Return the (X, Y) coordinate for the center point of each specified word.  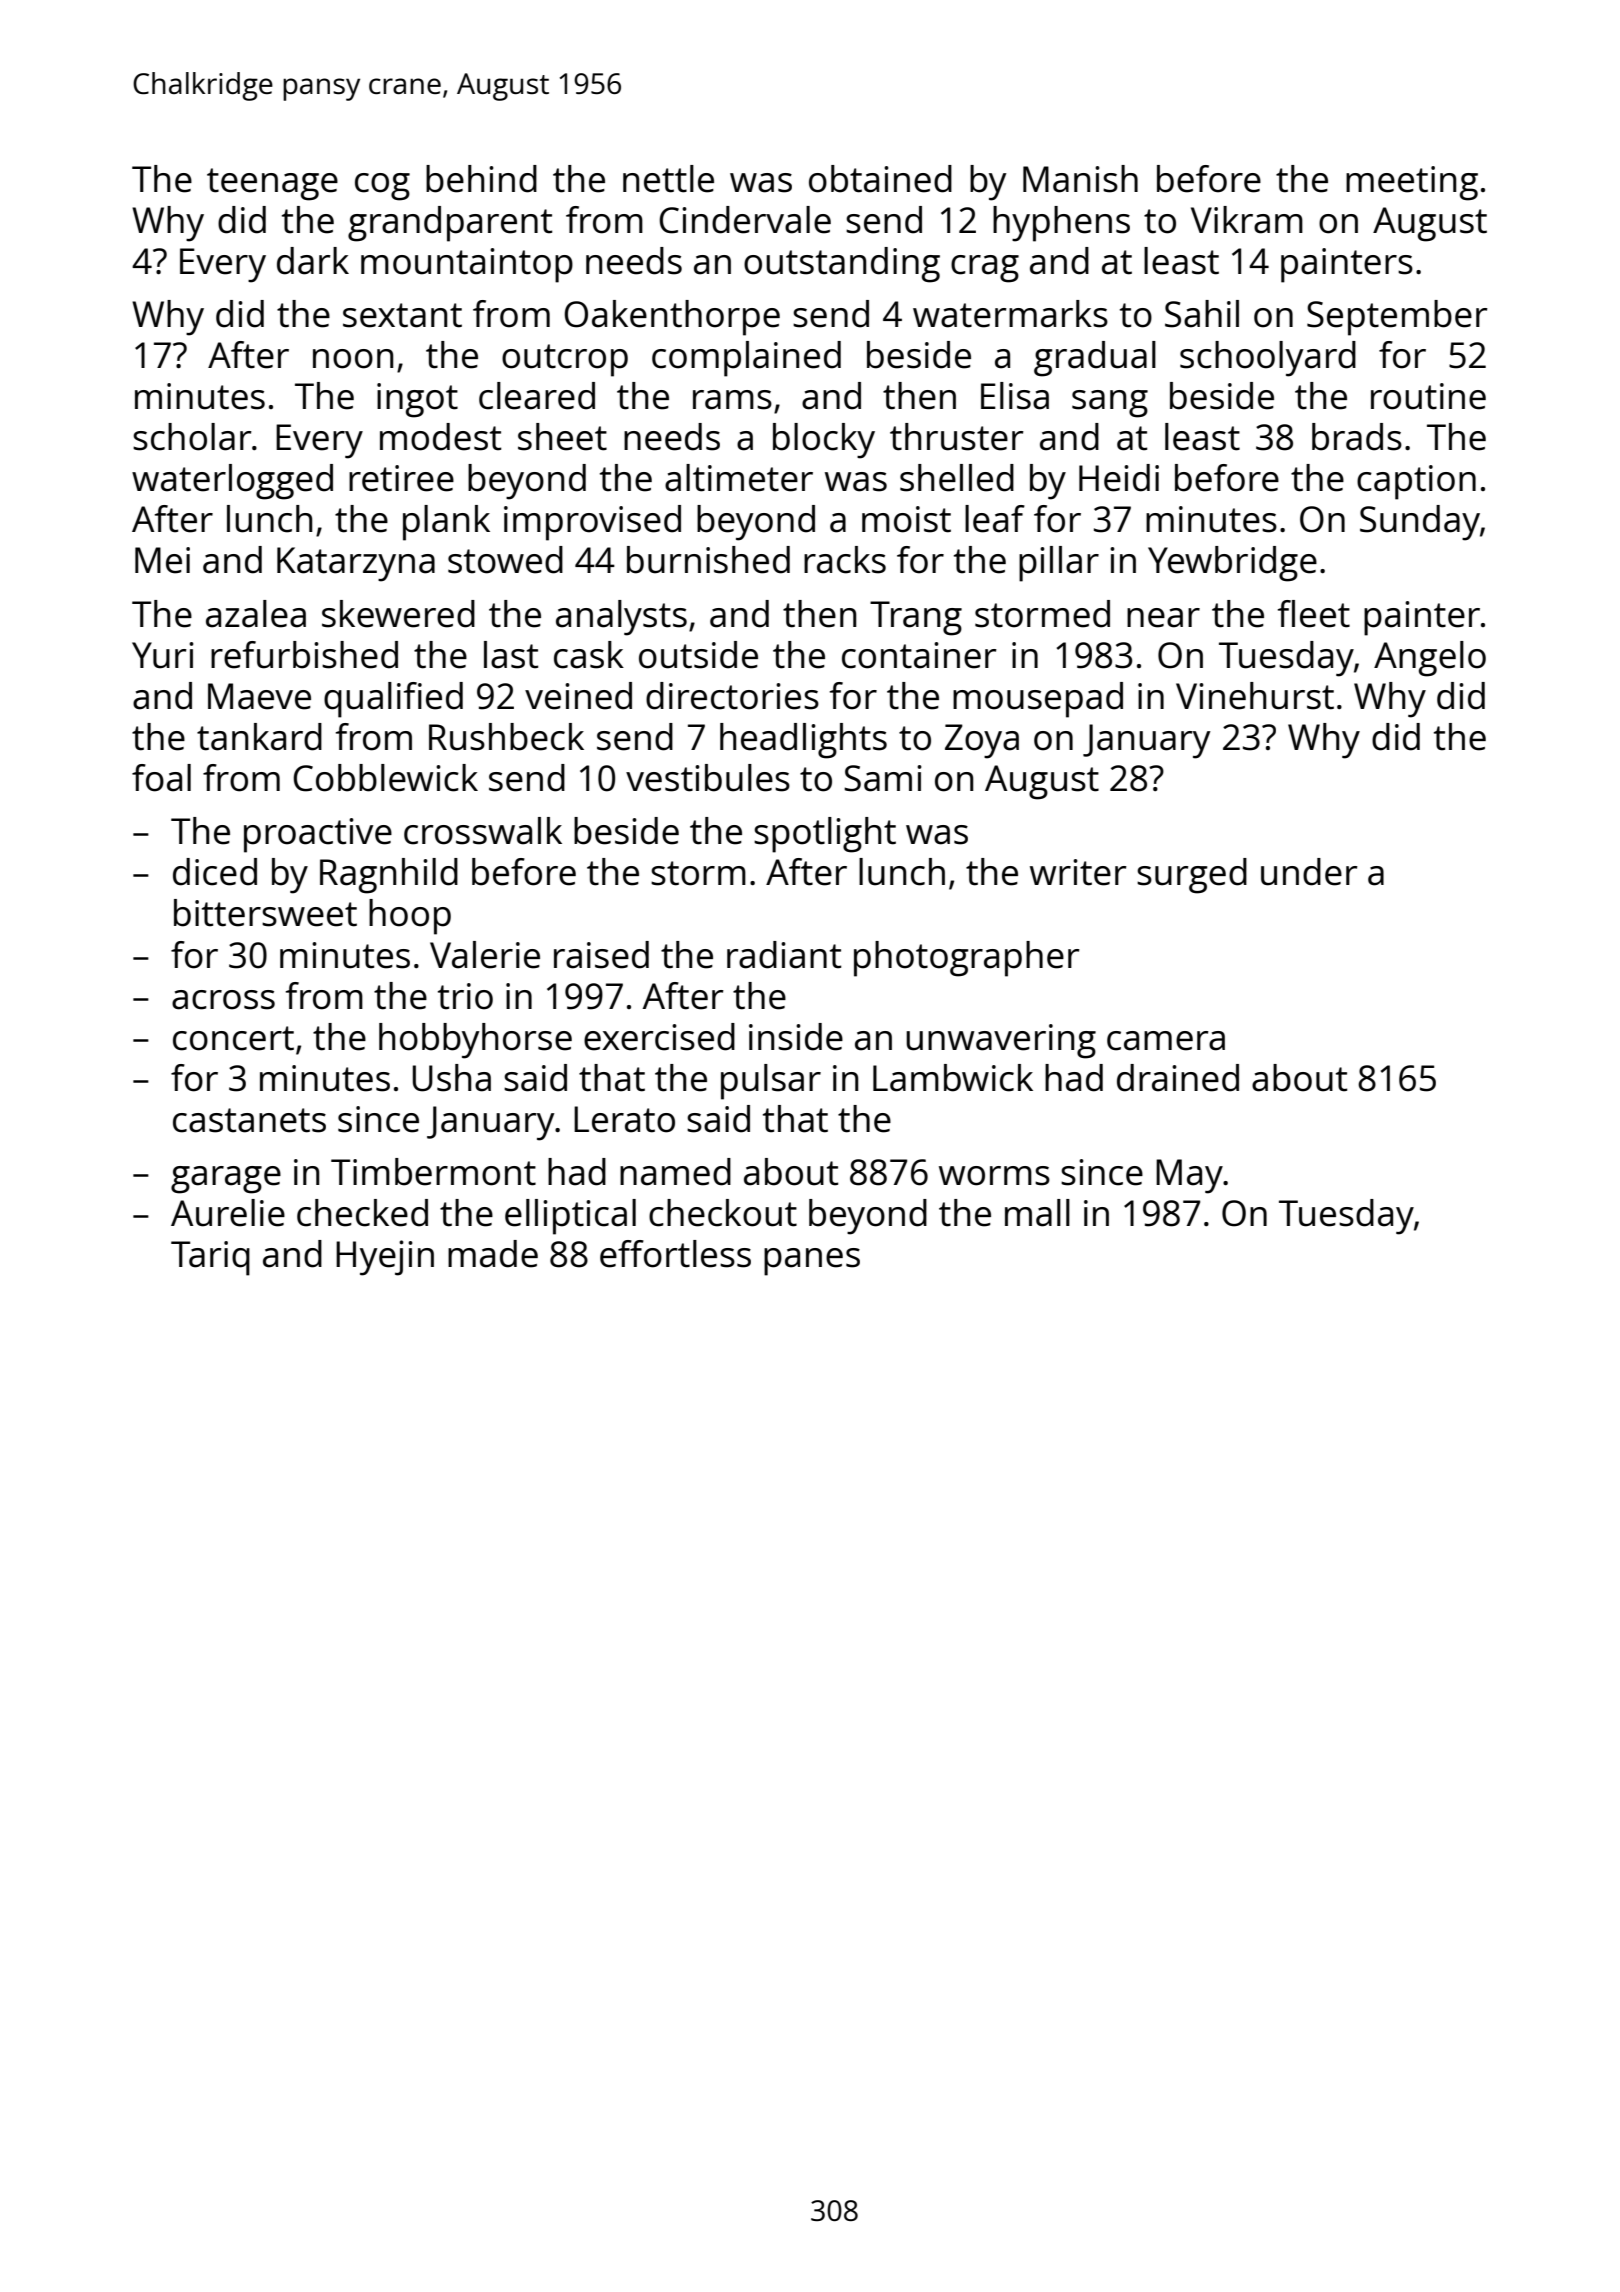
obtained (880, 179)
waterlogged (232, 482)
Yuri (163, 655)
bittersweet (265, 913)
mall (1037, 1213)
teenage (272, 184)
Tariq (210, 1258)
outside (698, 655)
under (1309, 872)
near (1163, 618)
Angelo (1430, 659)
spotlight (825, 835)
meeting (1412, 183)
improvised (592, 523)
